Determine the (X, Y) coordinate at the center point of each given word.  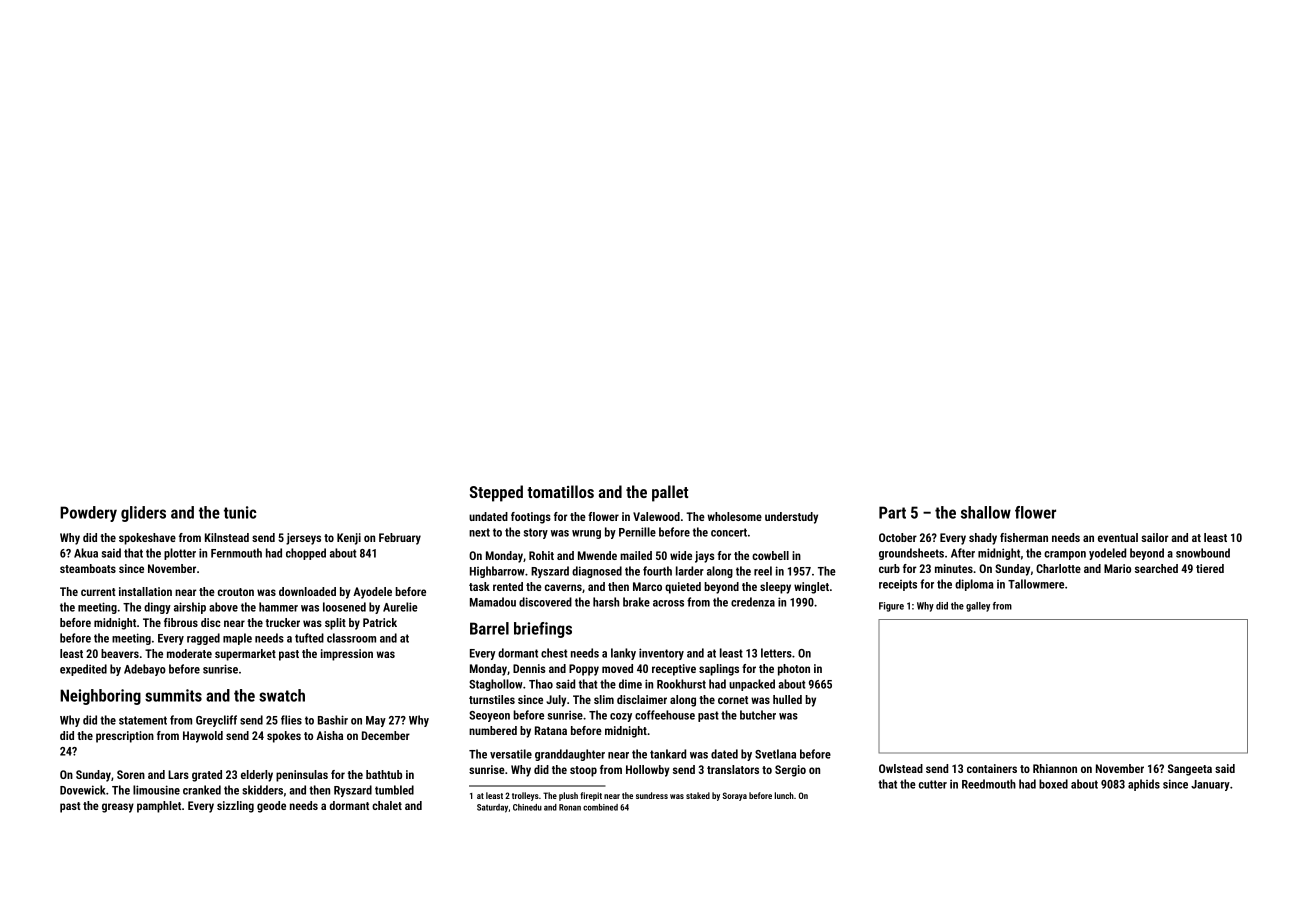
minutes (954, 568)
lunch (784, 795)
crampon (1065, 555)
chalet (387, 805)
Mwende (597, 555)
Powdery (88, 514)
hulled (787, 699)
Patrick (380, 622)
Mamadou (493, 602)
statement (143, 720)
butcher (758, 715)
